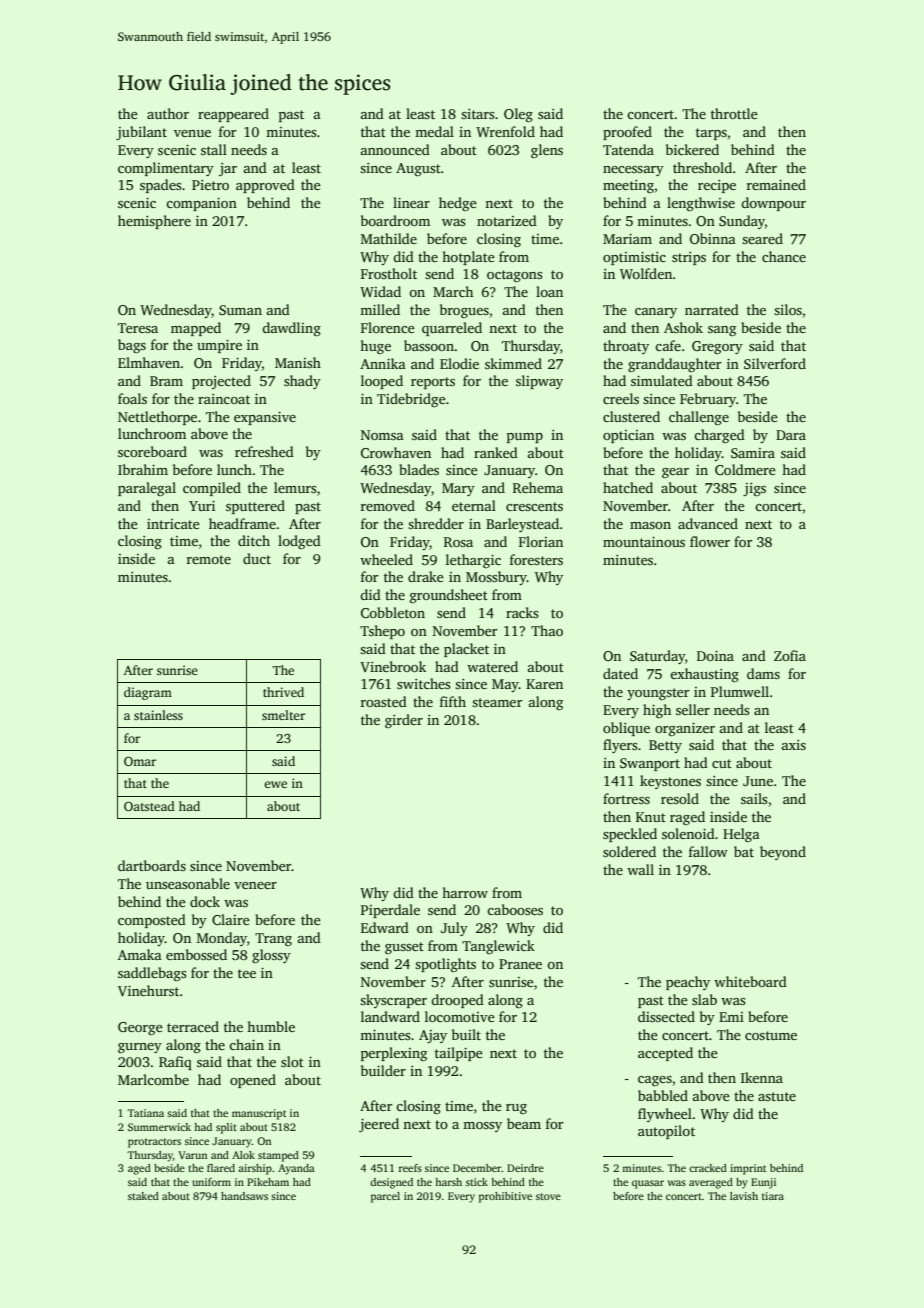  I want to click on Oleg, so click(518, 115).
